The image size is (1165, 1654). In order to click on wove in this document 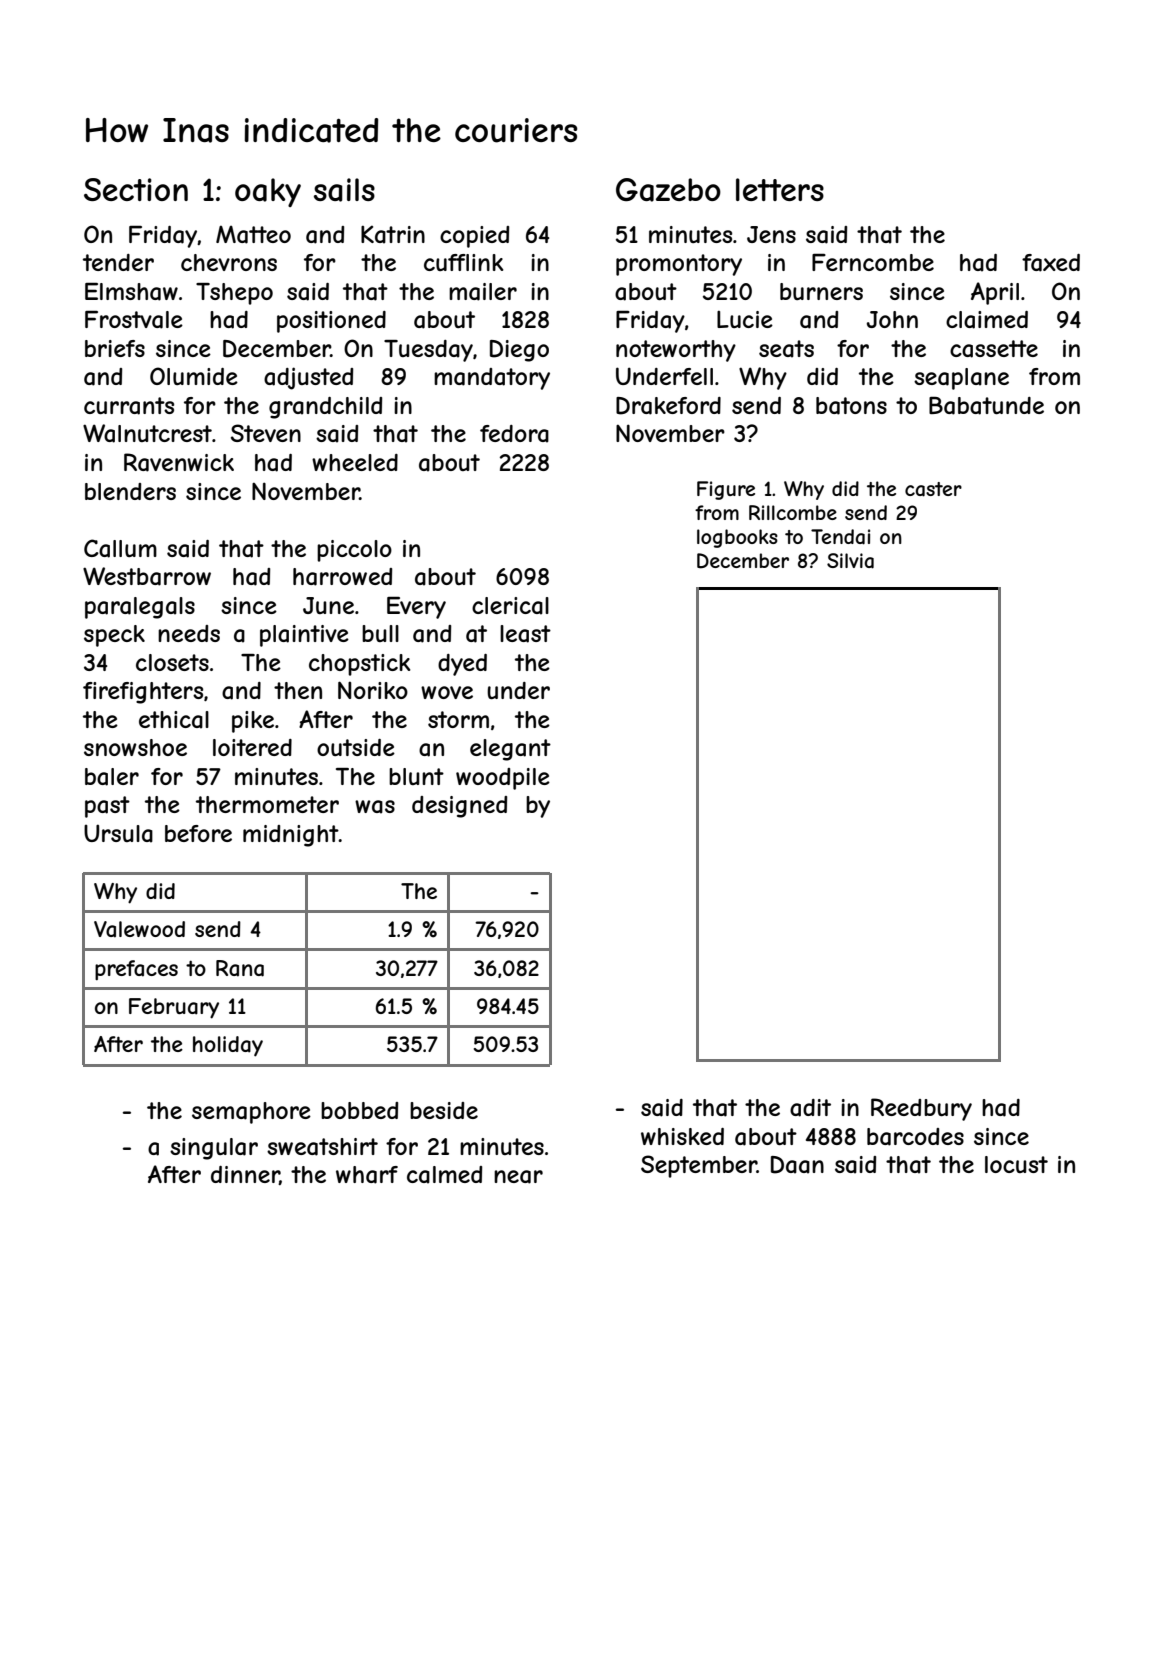, I will do `click(447, 692)`.
